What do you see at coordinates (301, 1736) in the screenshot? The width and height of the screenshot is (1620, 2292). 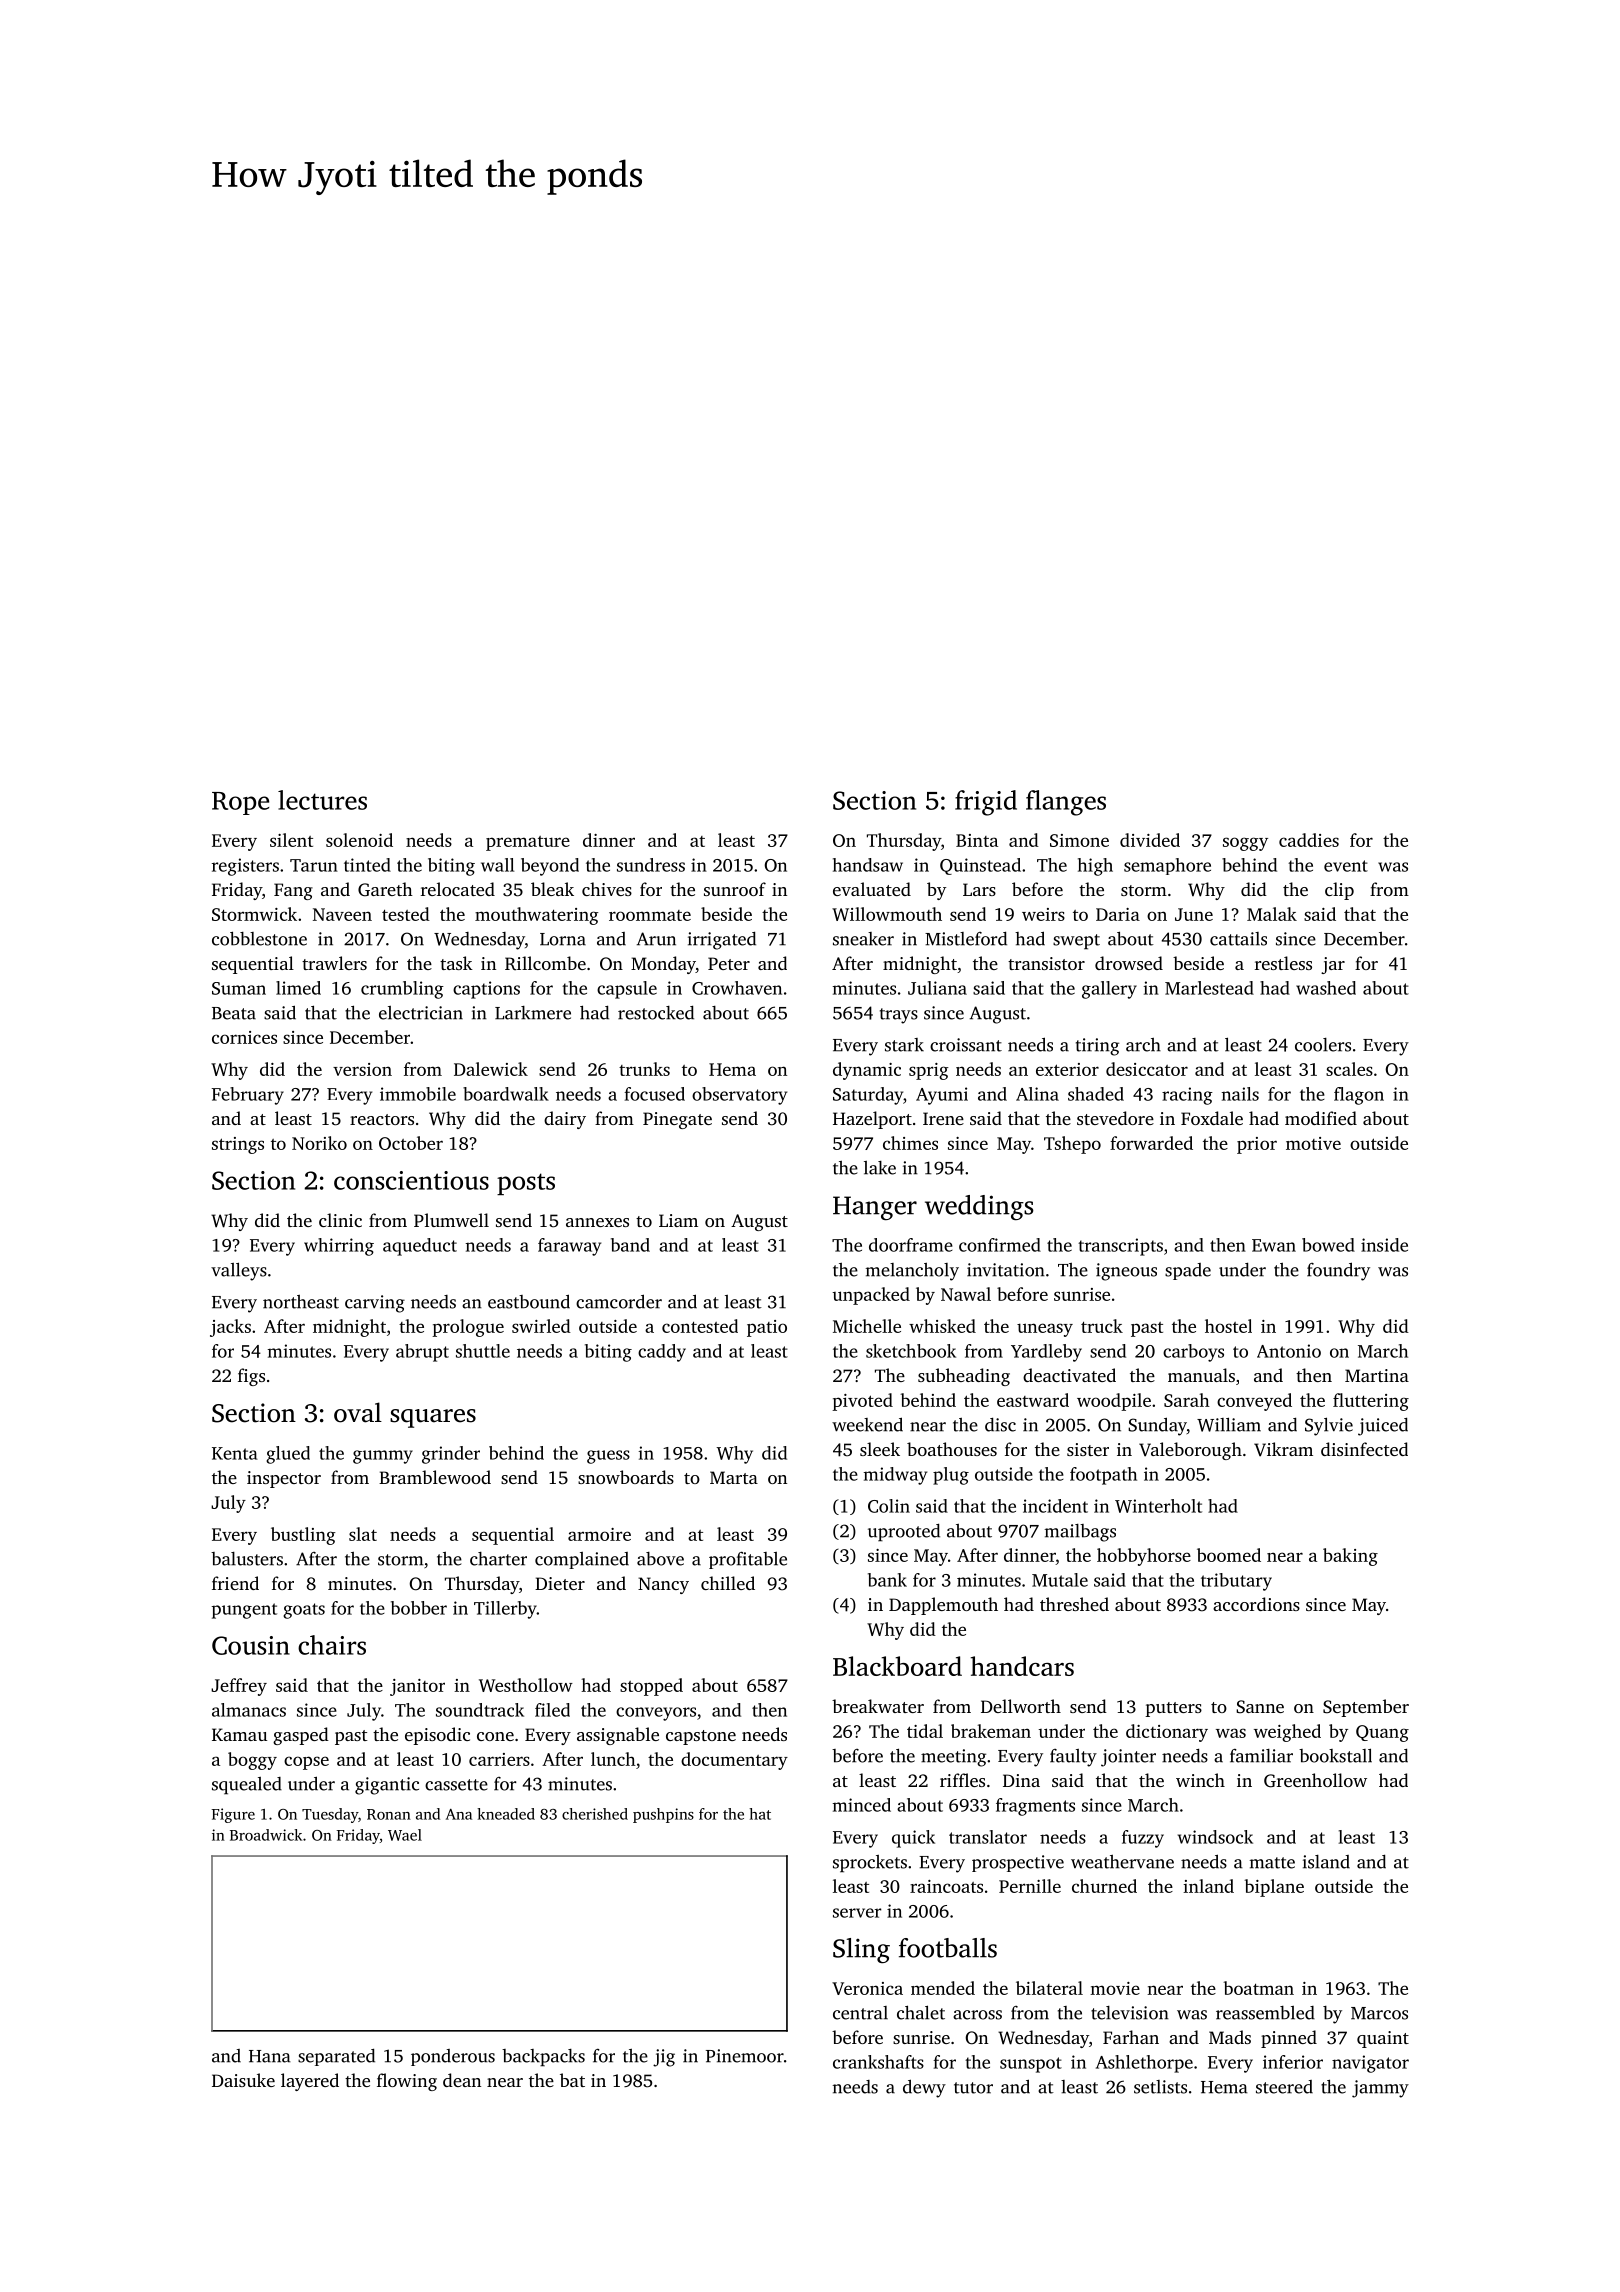 I see `gasped` at bounding box center [301, 1736].
